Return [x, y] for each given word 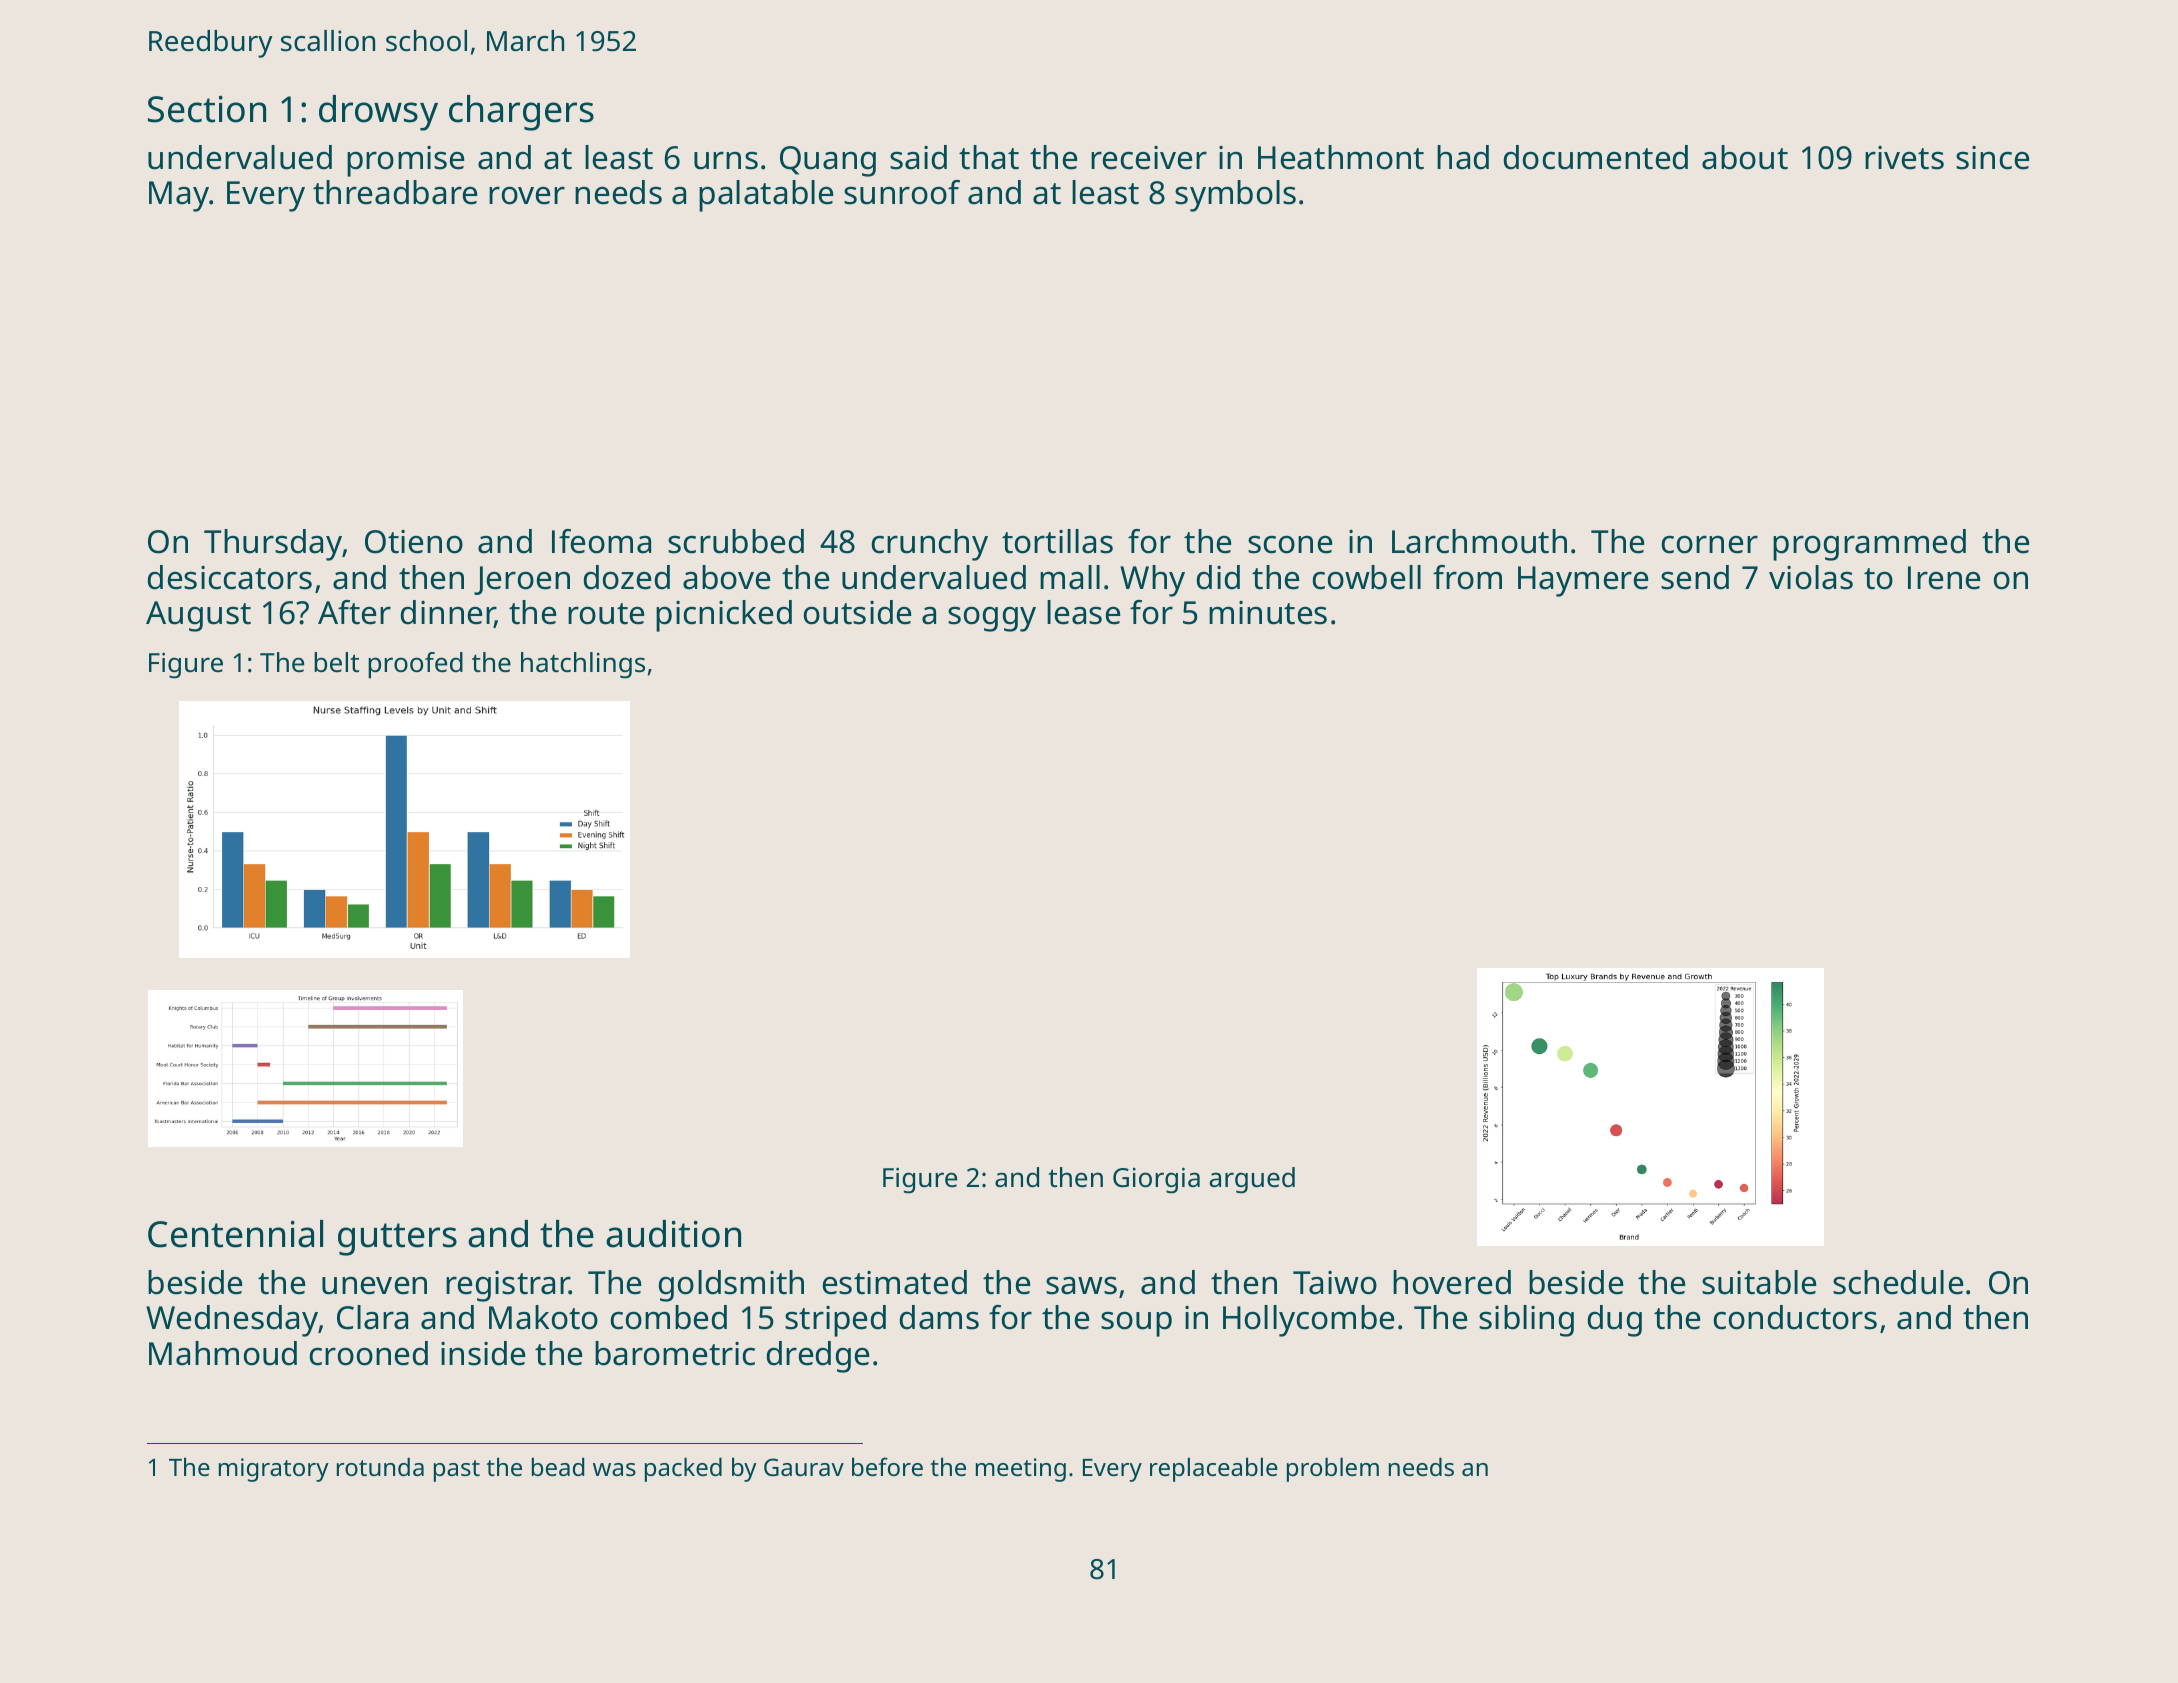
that [989, 157]
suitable [1759, 1282]
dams [939, 1317]
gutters [397, 1239]
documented [1596, 157]
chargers [521, 113]
